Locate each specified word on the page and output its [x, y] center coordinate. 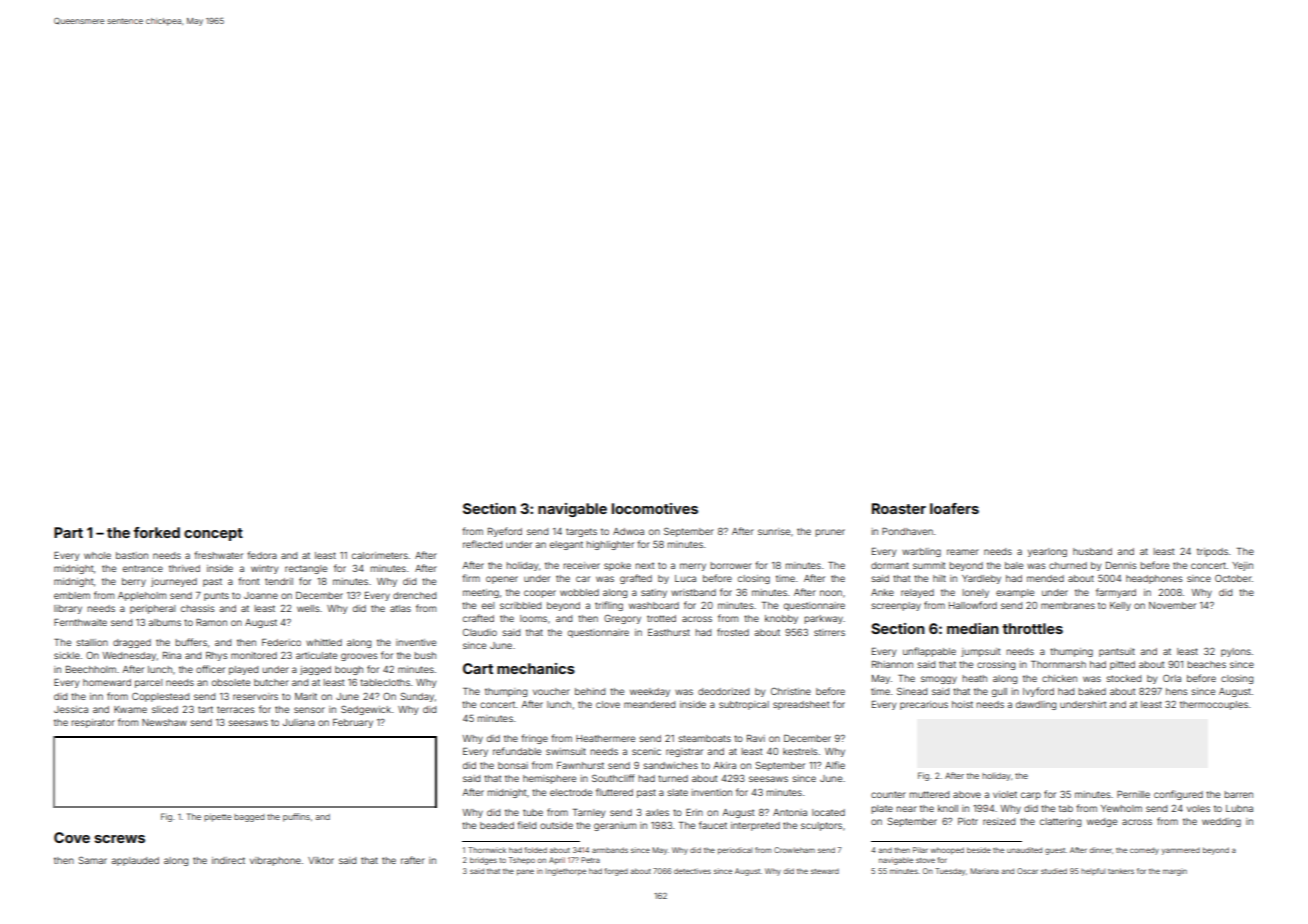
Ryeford [505, 532]
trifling [609, 606]
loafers [954, 508]
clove [608, 704]
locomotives [655, 508]
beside [979, 850]
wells [308, 608]
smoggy [939, 680]
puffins [296, 817]
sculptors [821, 826]
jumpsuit [980, 652]
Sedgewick [366, 710]
